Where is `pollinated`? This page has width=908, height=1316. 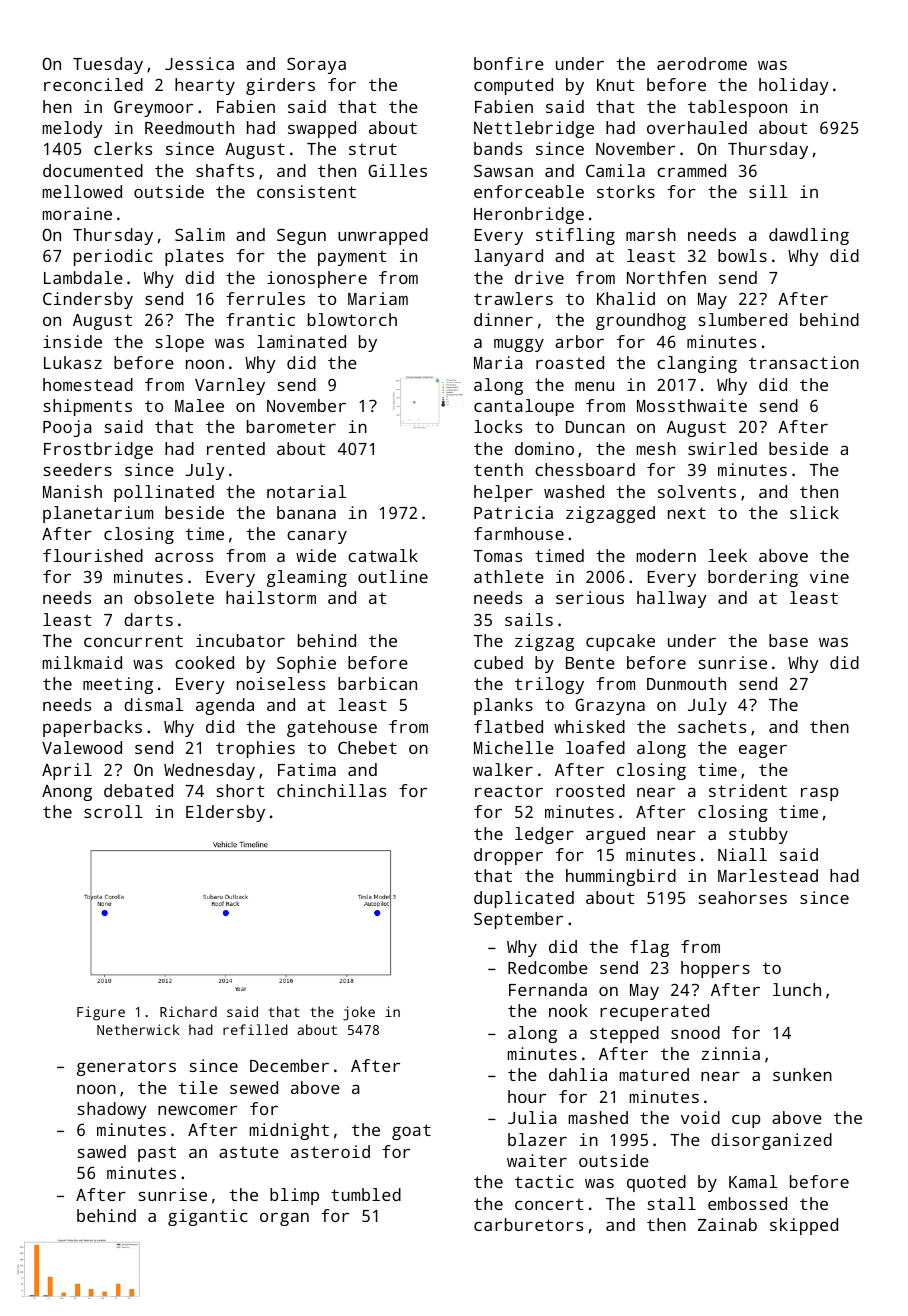
pollinated is located at coordinates (164, 493).
